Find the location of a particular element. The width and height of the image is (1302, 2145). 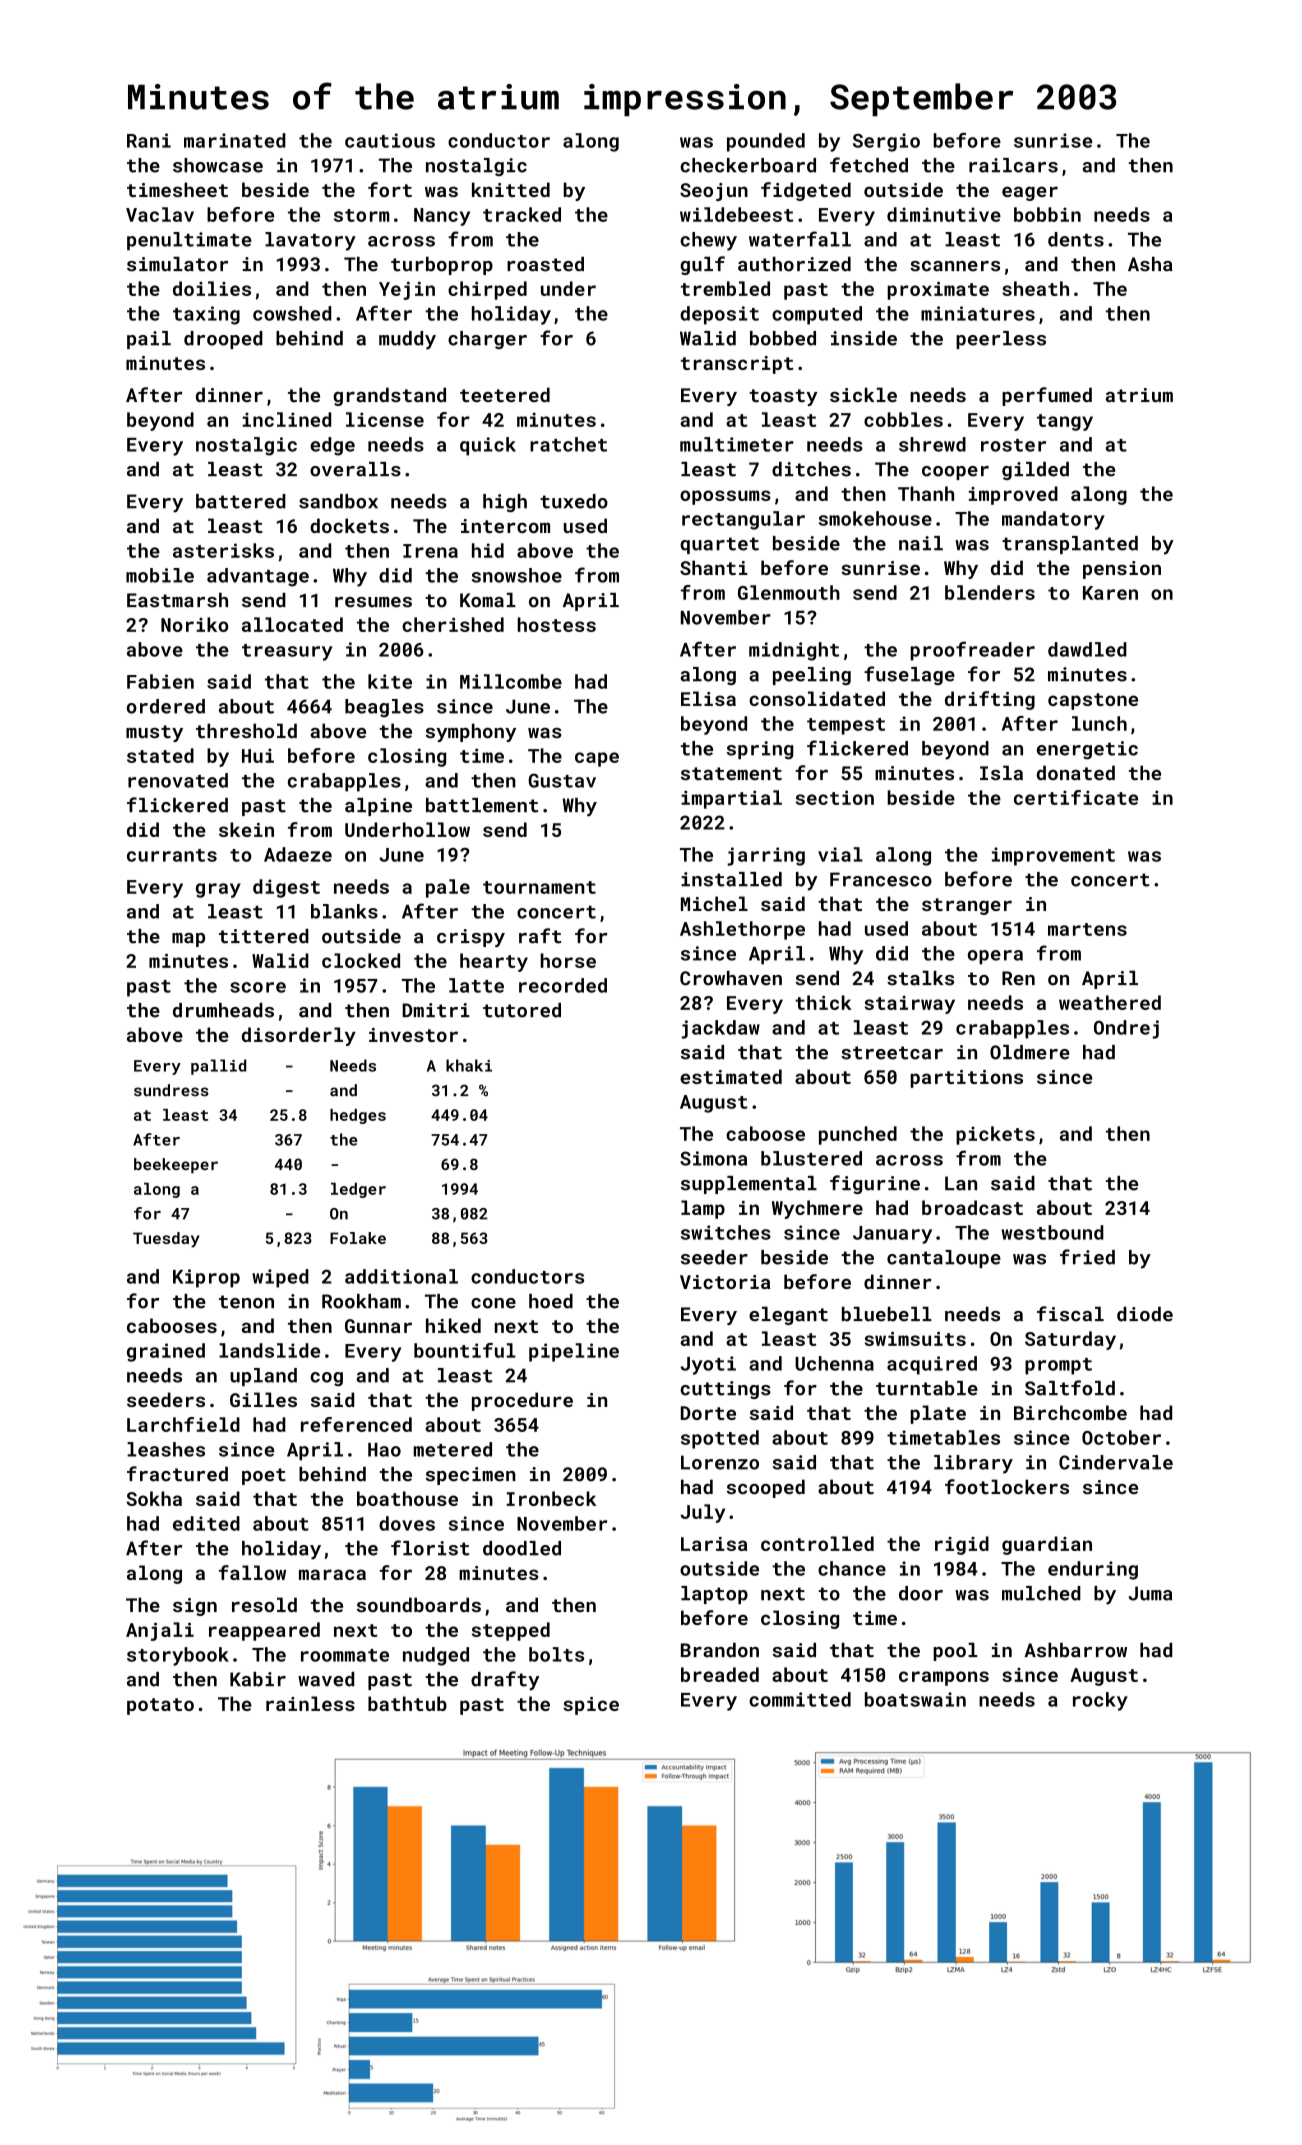

sheath is located at coordinates (1035, 288).
